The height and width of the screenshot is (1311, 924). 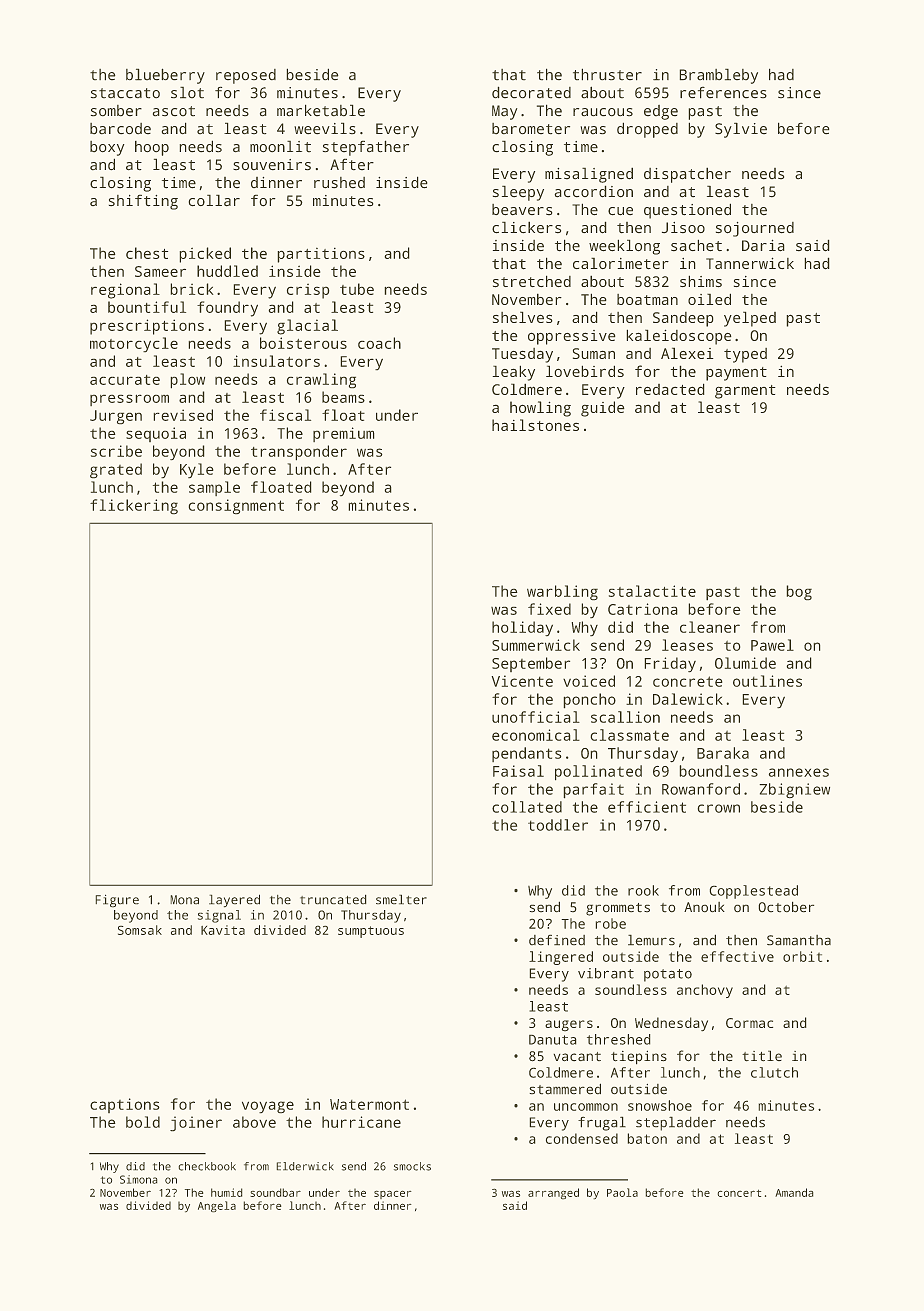 I want to click on thruster, so click(x=607, y=74).
